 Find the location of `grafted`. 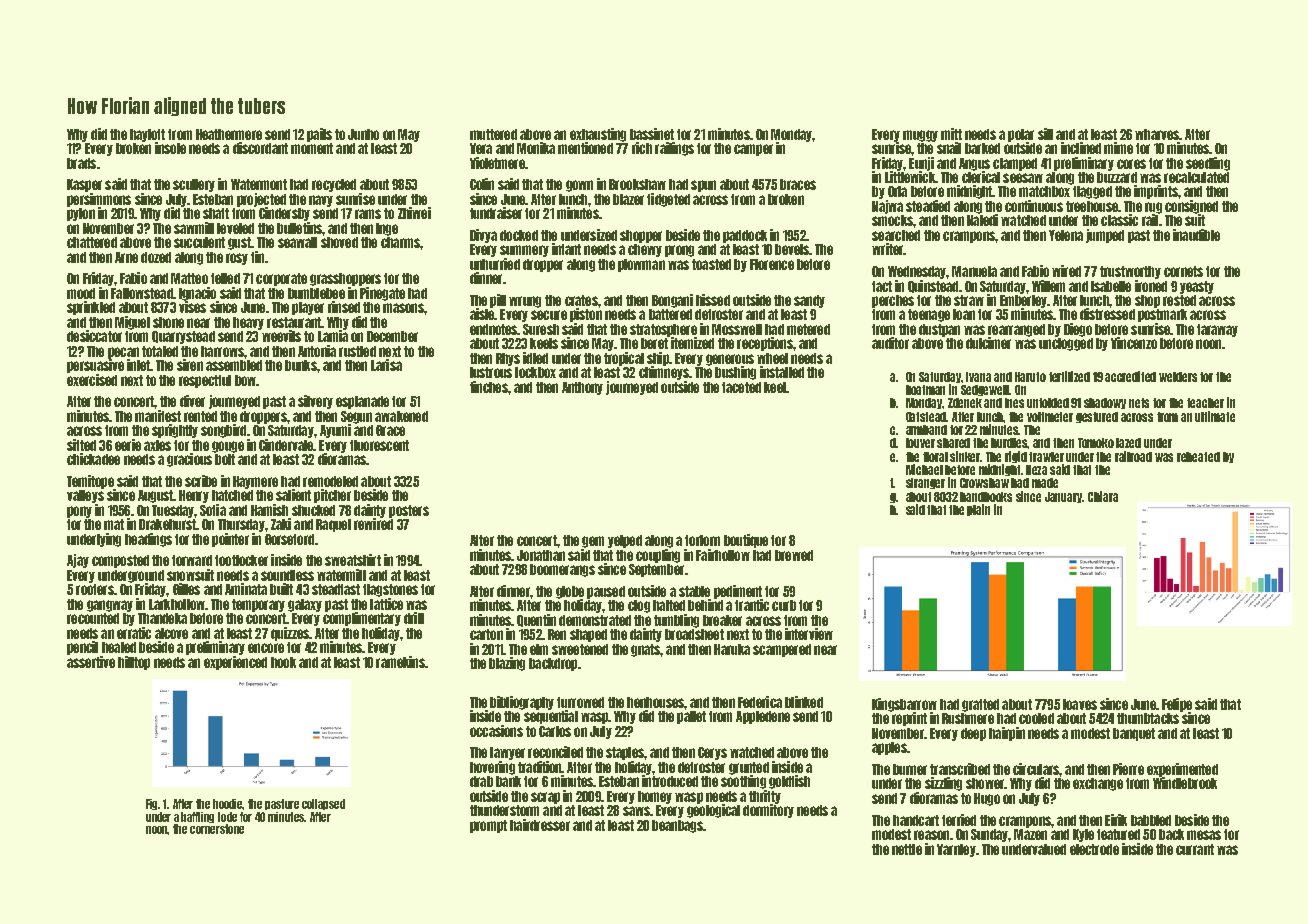

grafted is located at coordinates (980, 705).
